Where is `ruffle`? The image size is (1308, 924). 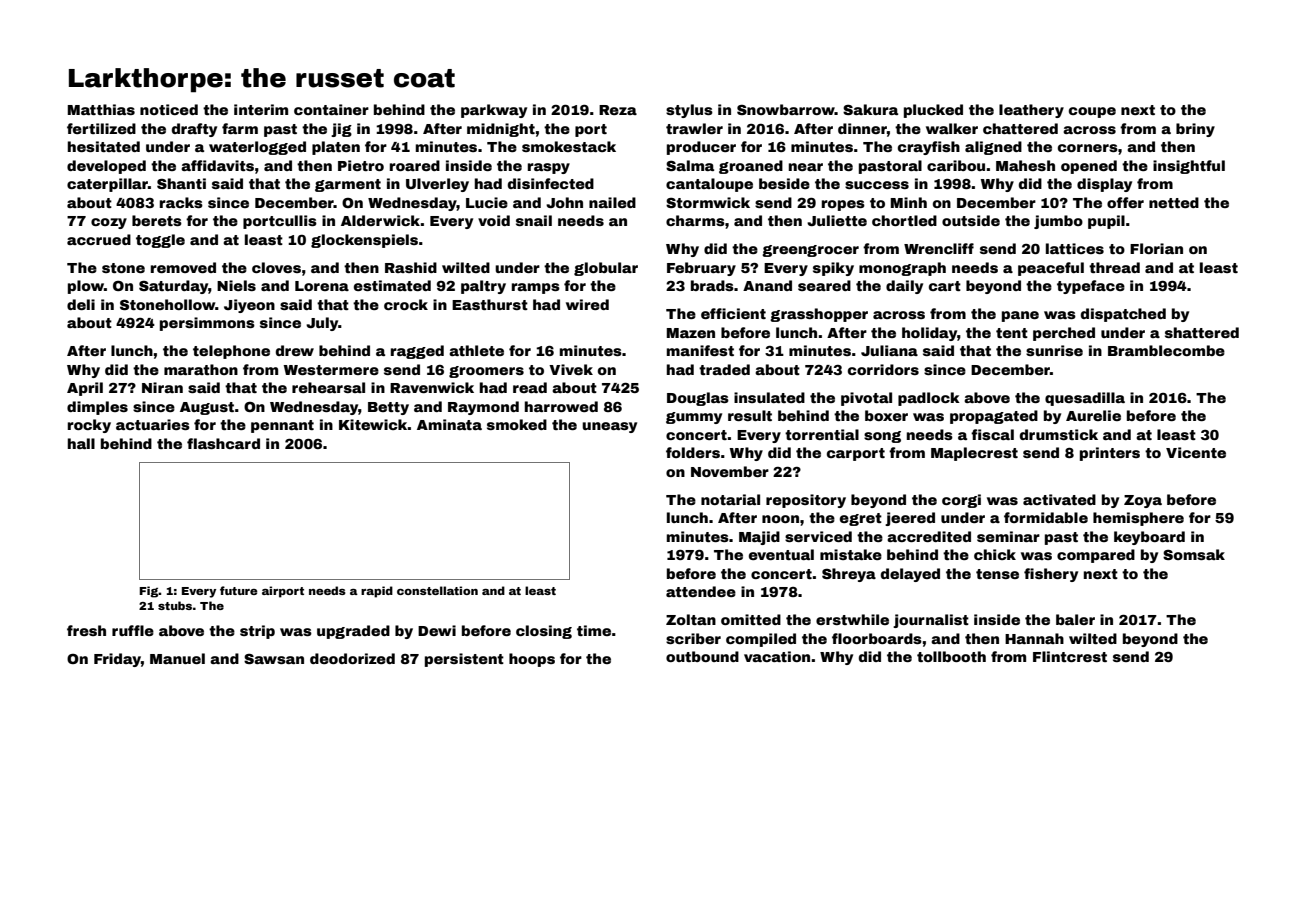
ruffle is located at coordinates (133, 630).
